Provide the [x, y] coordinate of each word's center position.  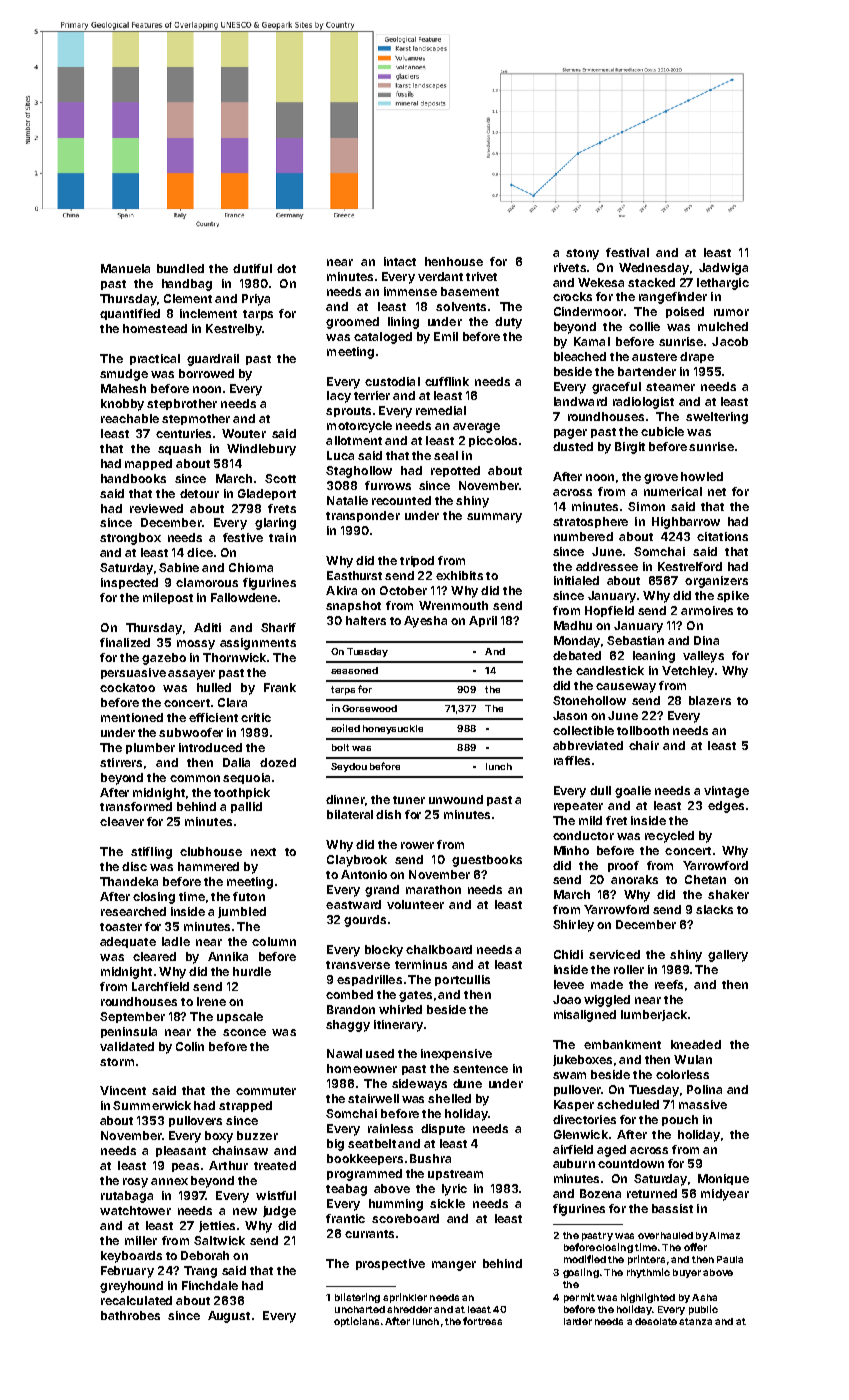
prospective [390, 1264]
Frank [280, 687]
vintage [726, 792]
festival [627, 252]
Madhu [573, 625]
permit [579, 1298]
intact [400, 261]
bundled [180, 268]
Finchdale [210, 1285]
